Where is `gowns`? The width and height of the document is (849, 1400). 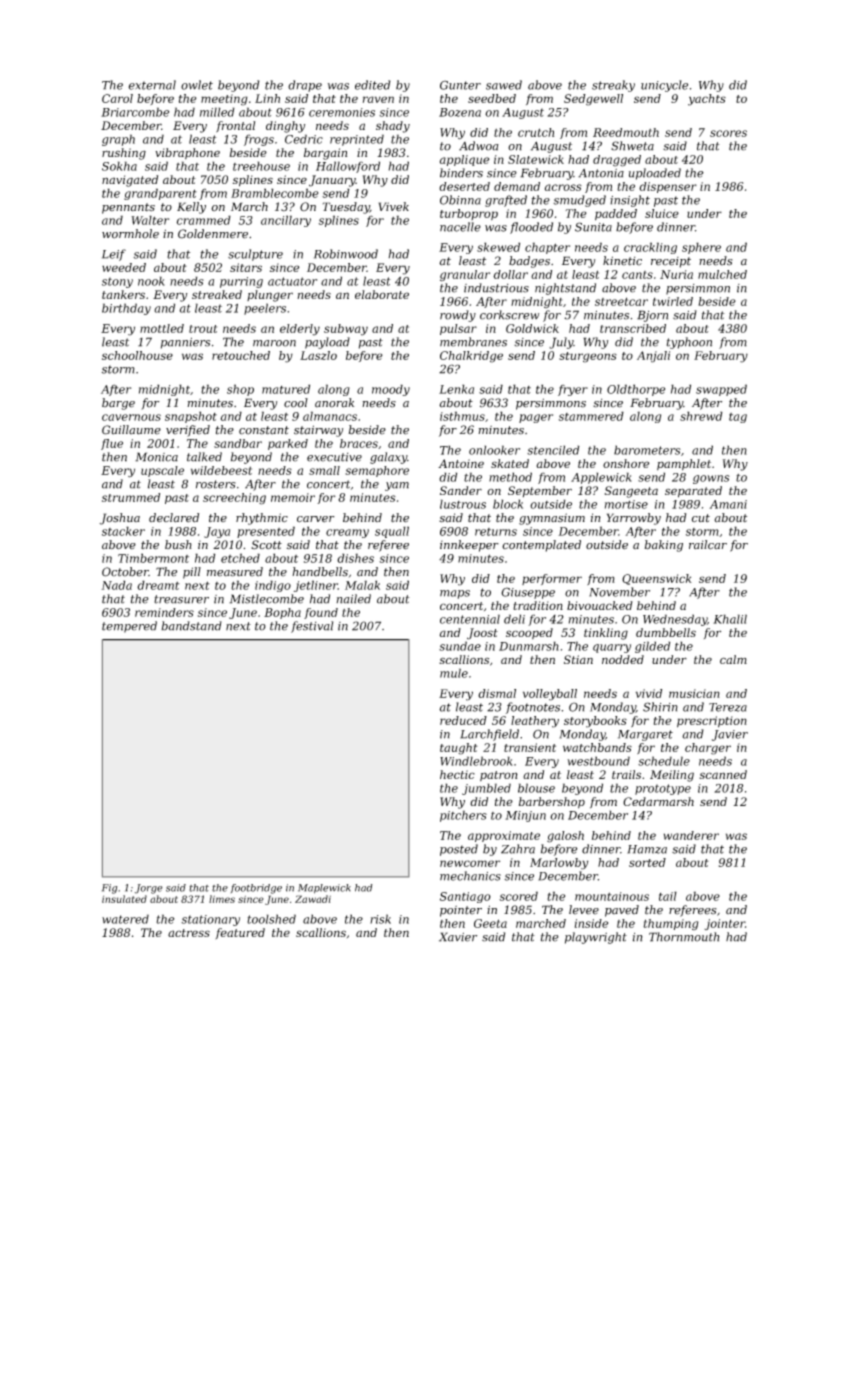 gowns is located at coordinates (711, 479).
